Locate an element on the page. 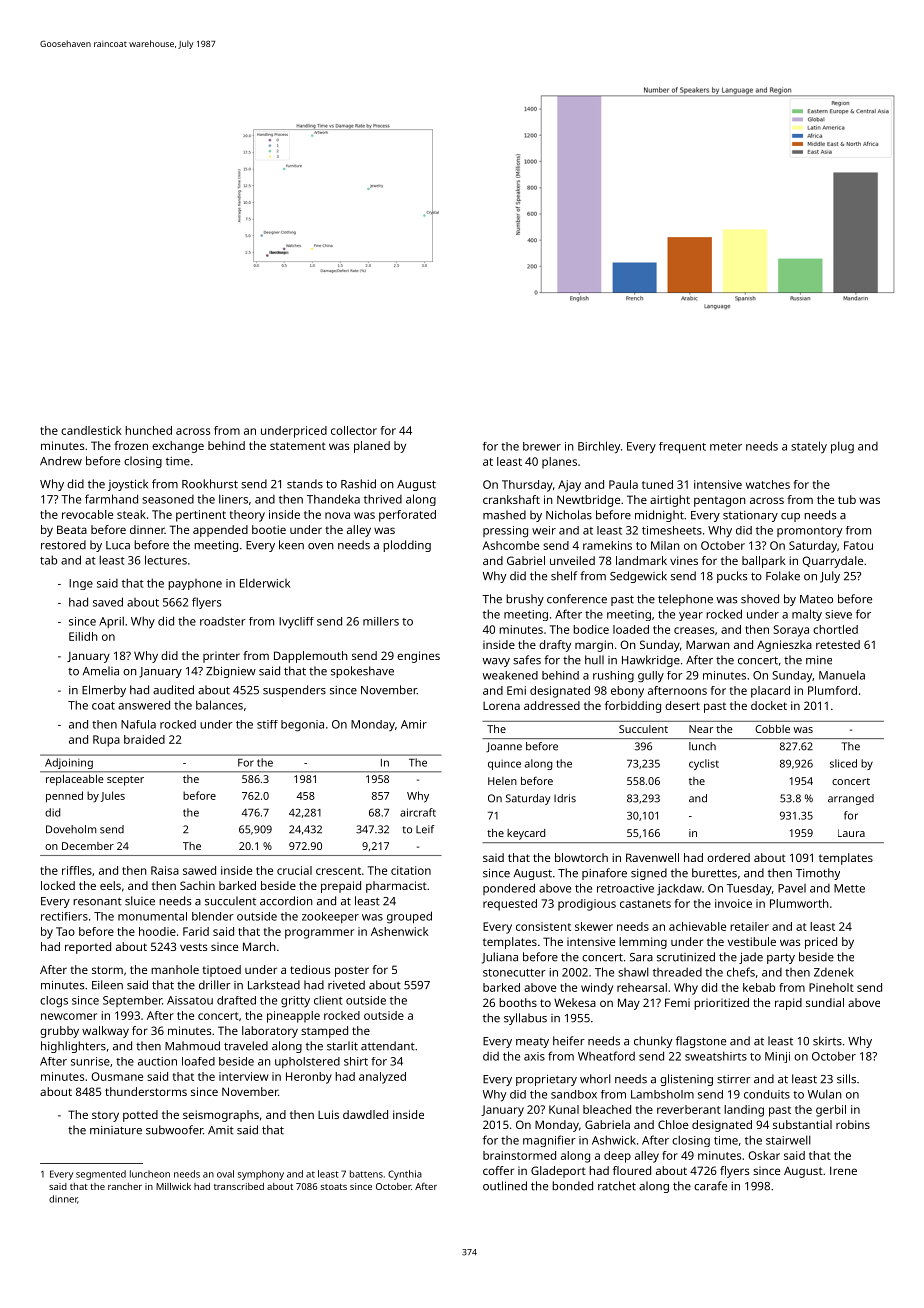 This document has width=924, height=1308. tedious is located at coordinates (310, 969).
